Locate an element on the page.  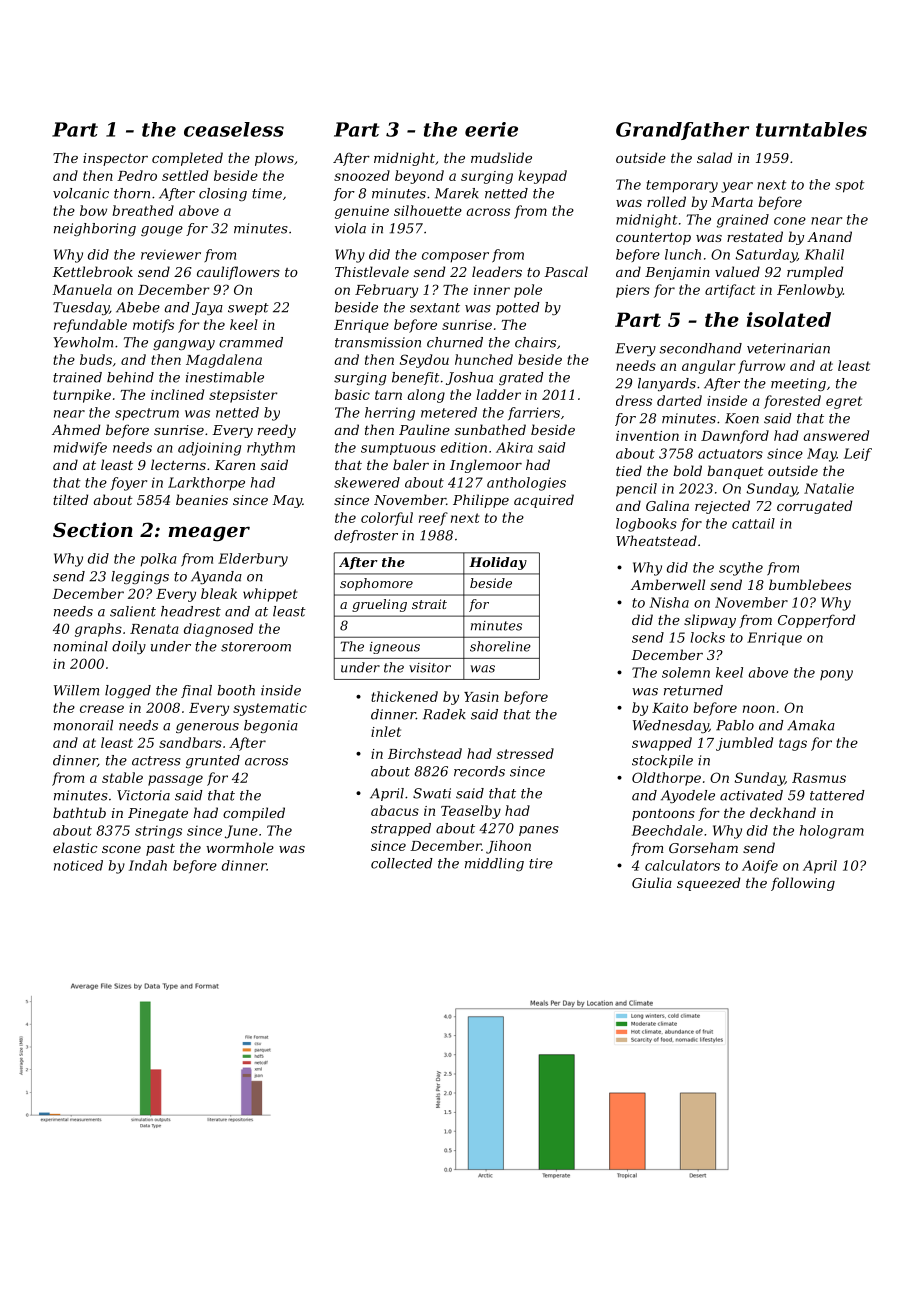
spot is located at coordinates (849, 186).
